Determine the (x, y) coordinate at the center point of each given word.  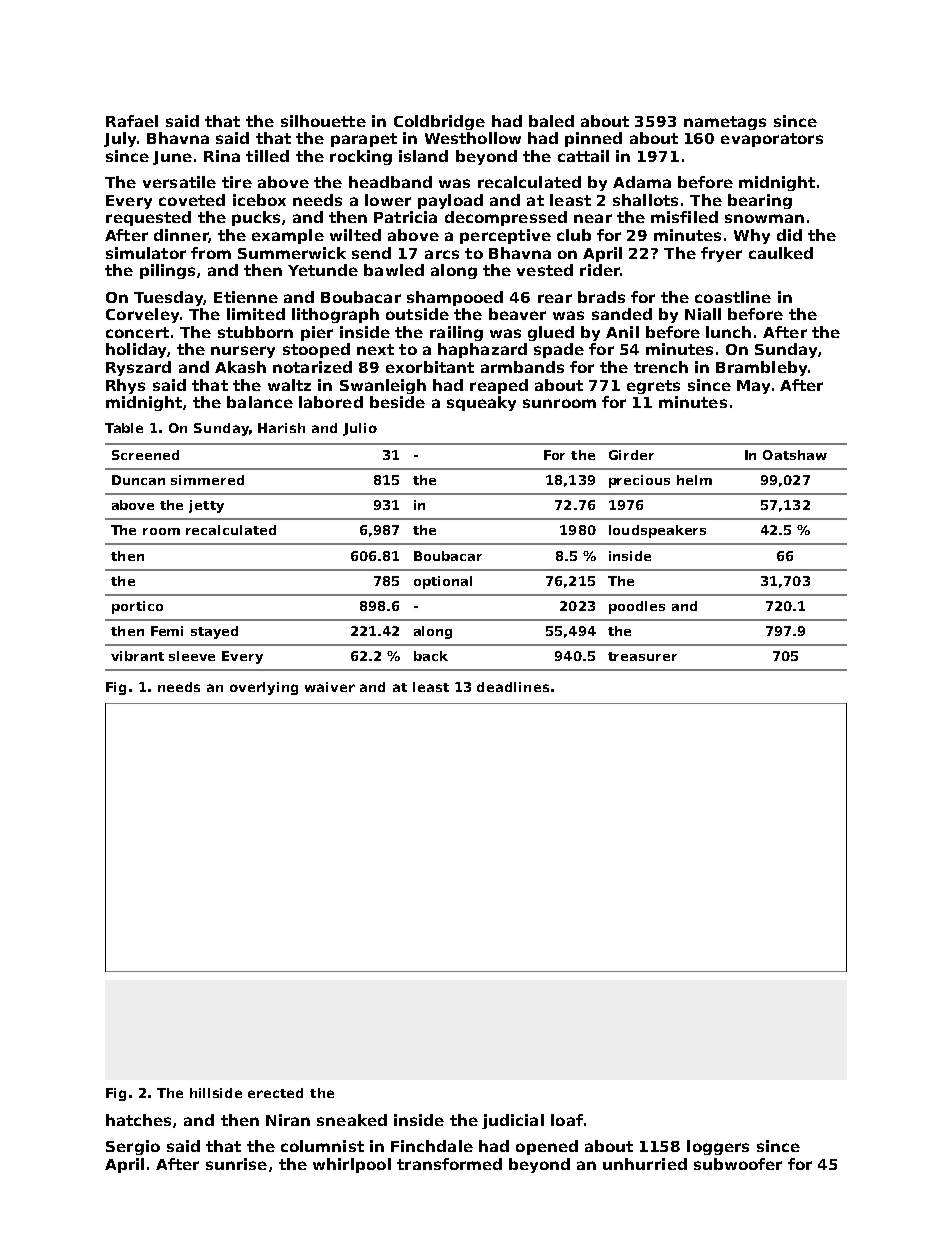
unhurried (645, 1164)
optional (443, 582)
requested (148, 218)
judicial (513, 1121)
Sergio (133, 1147)
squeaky (481, 403)
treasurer (642, 656)
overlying (264, 688)
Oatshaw (795, 455)
